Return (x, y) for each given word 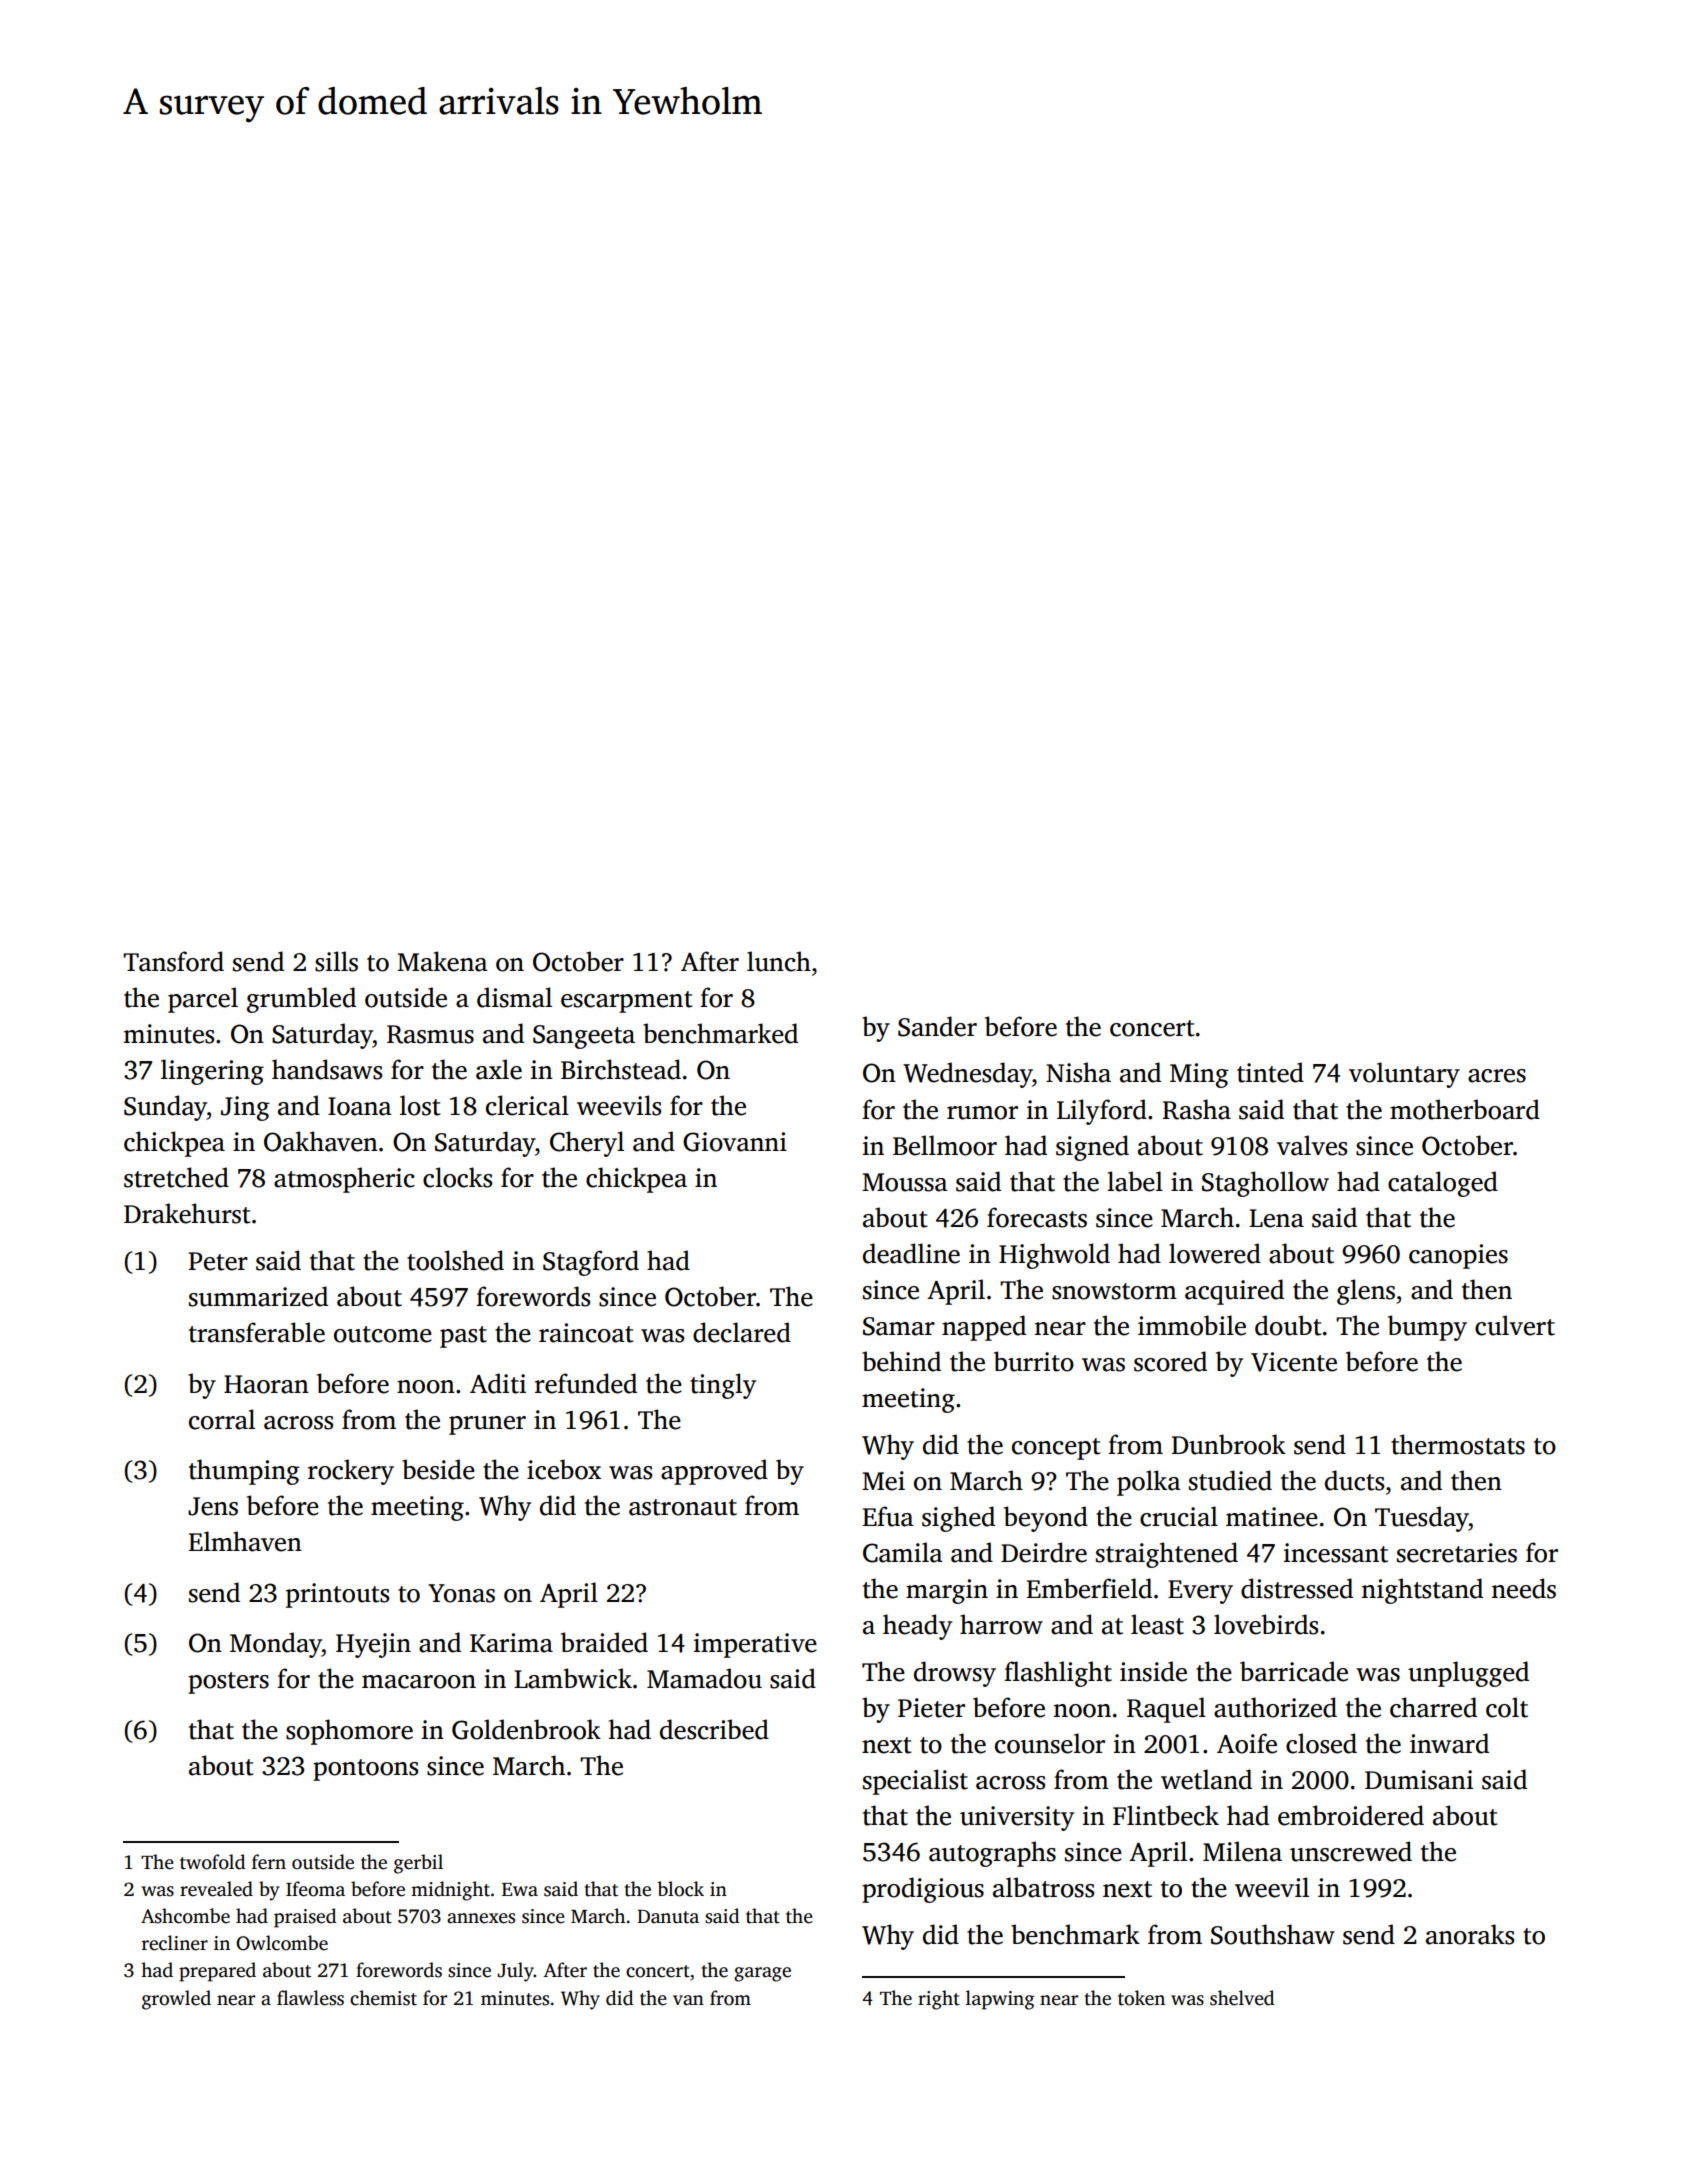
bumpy (1427, 1328)
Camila (903, 1552)
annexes (481, 1918)
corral (222, 1419)
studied (1230, 1480)
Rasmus (430, 1034)
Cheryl (587, 1144)
